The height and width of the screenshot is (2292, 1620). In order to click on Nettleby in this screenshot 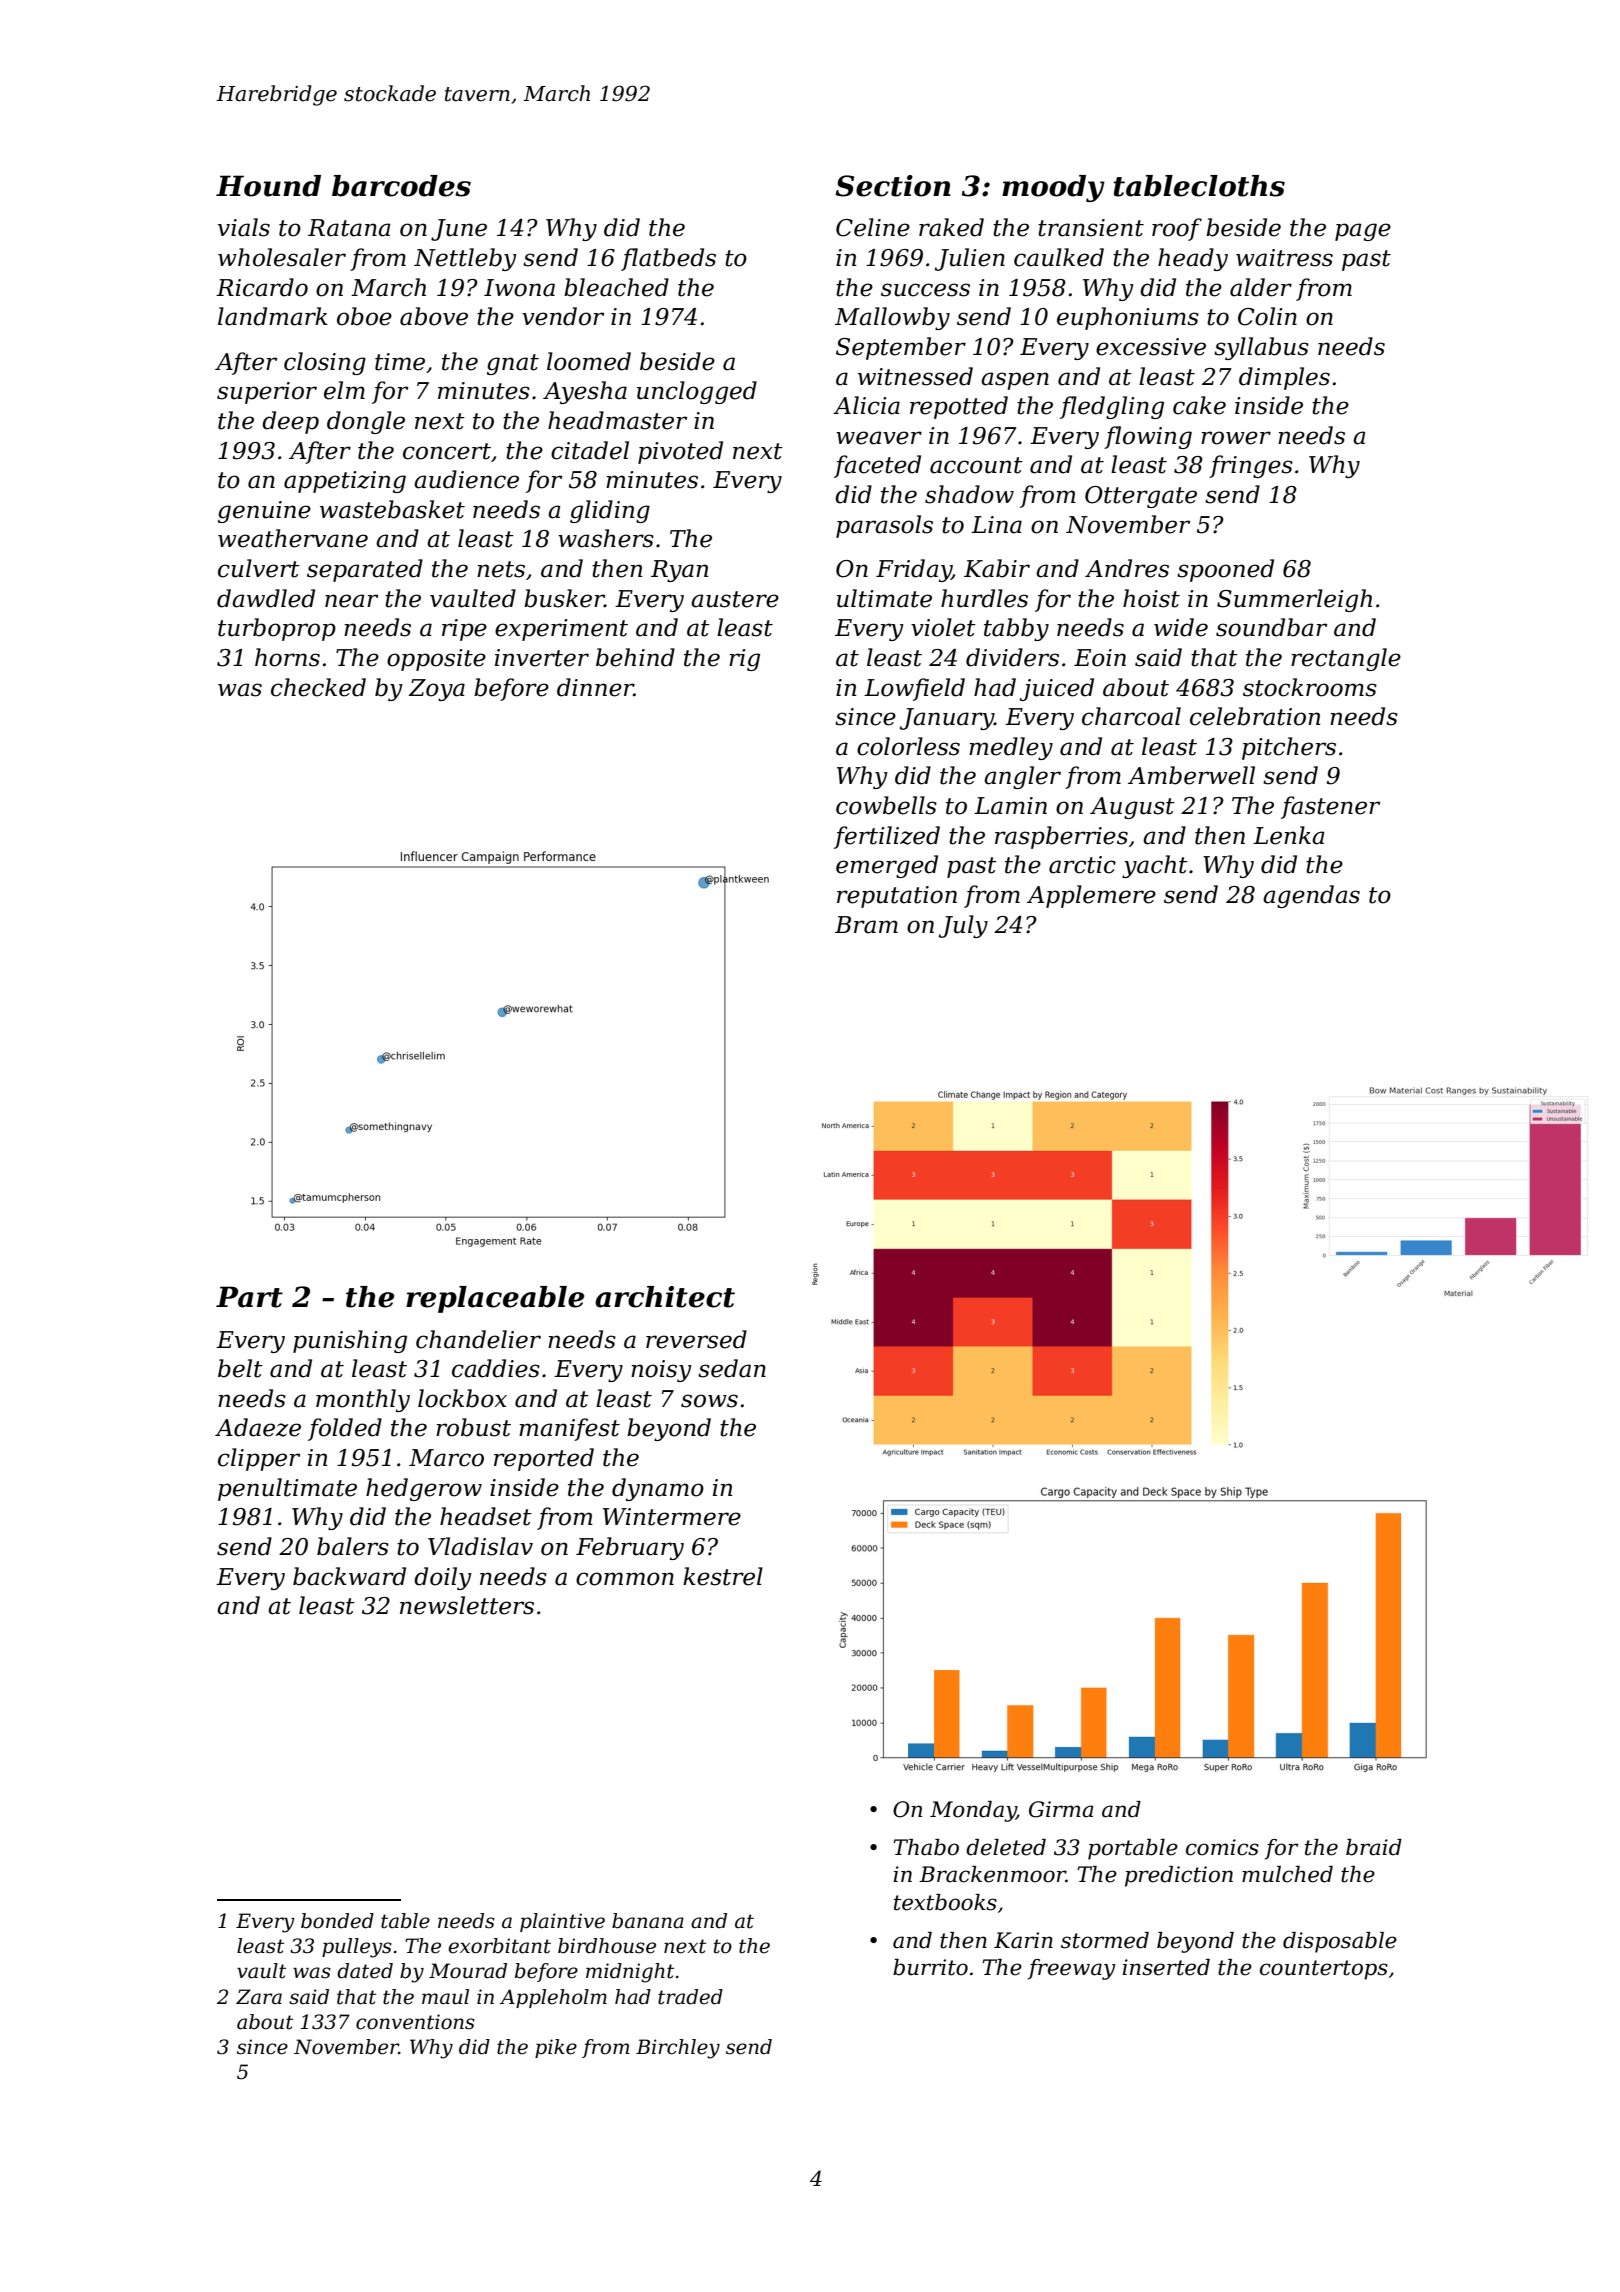, I will do `click(465, 259)`.
